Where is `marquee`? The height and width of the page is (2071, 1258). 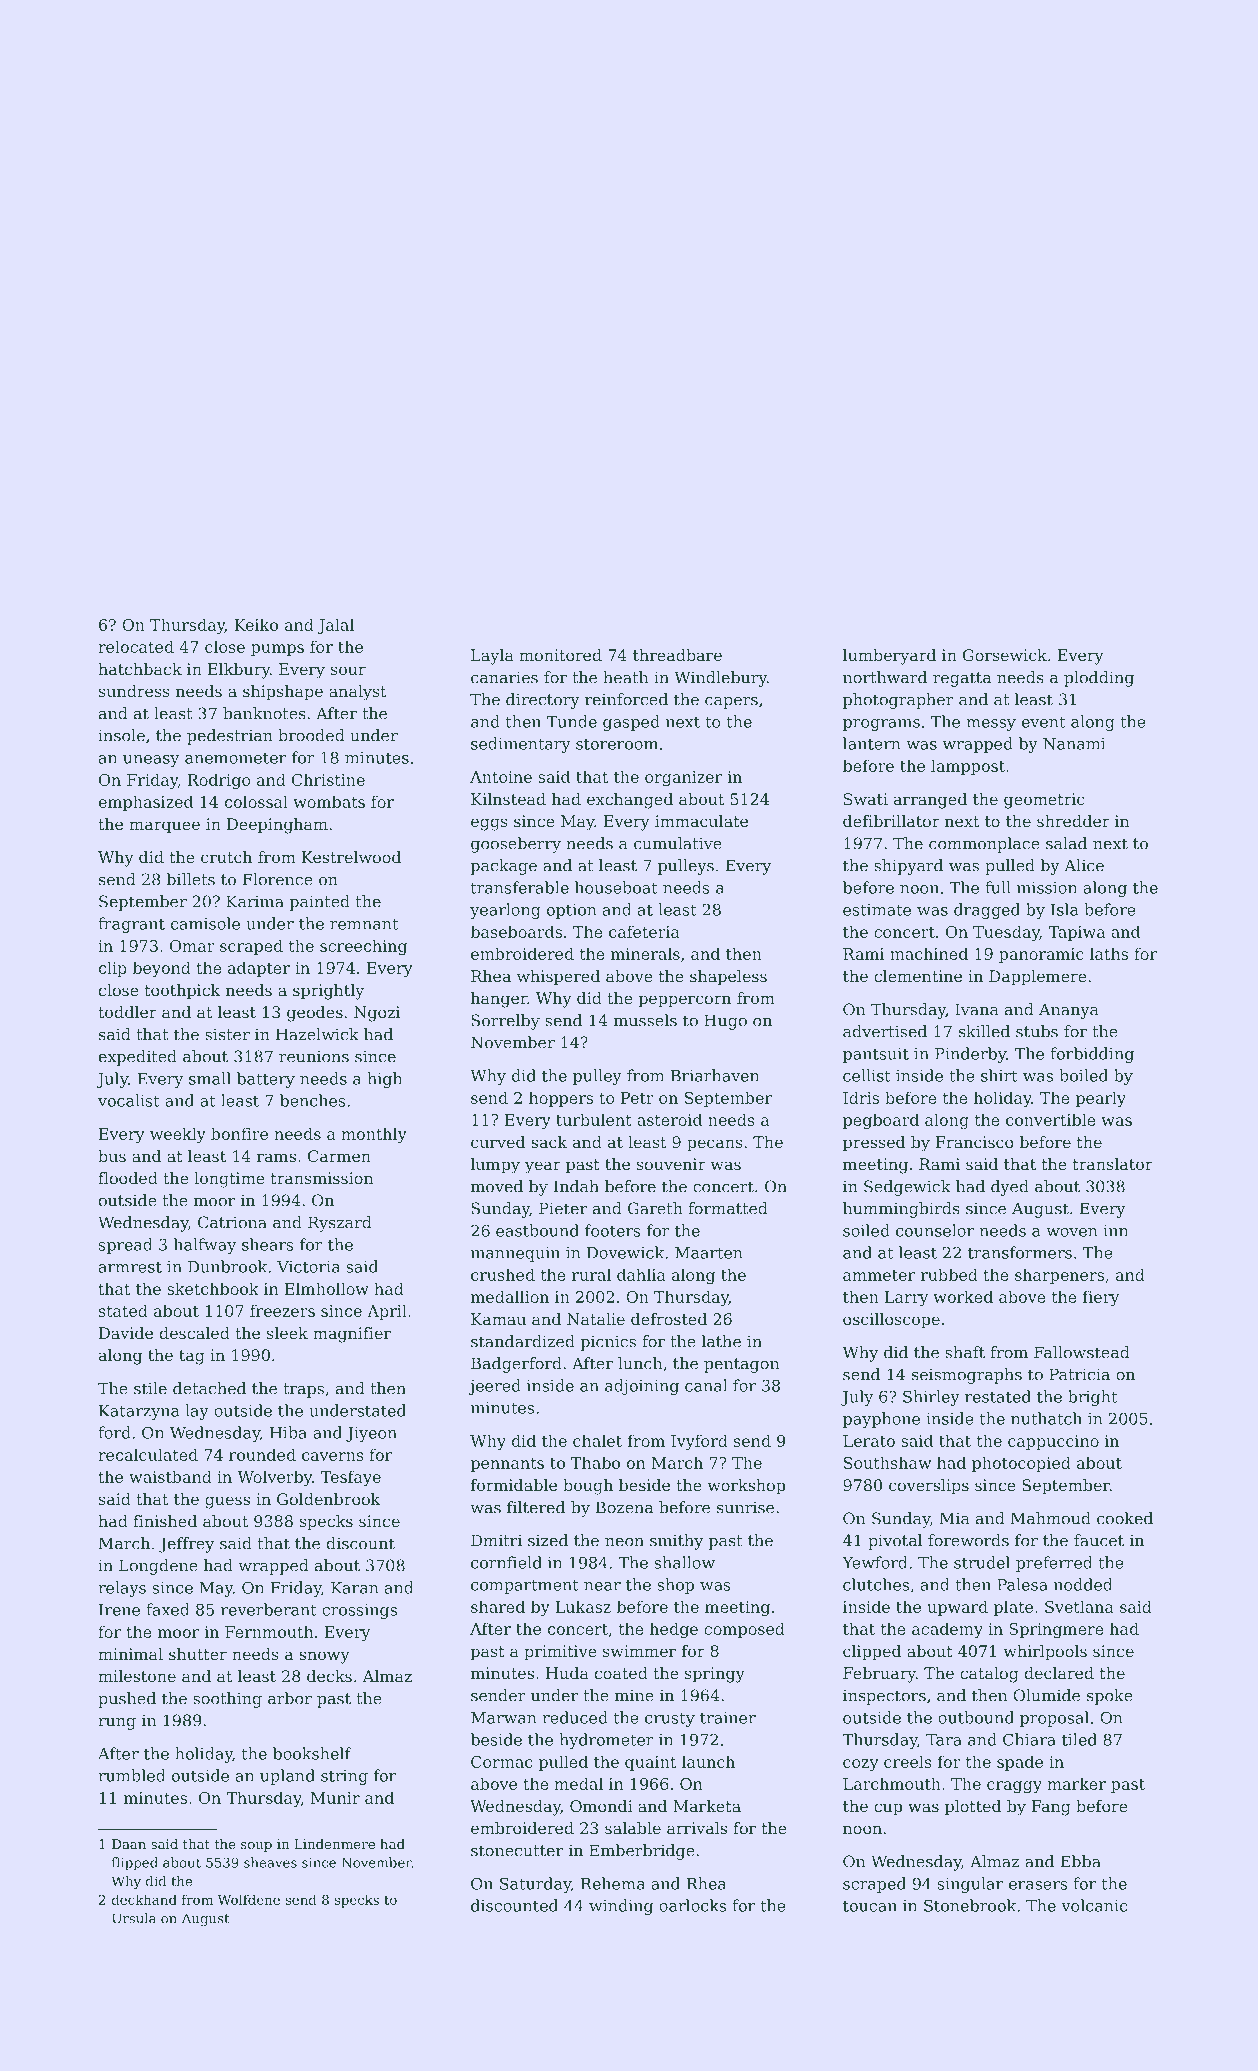
marquee is located at coordinates (164, 827).
